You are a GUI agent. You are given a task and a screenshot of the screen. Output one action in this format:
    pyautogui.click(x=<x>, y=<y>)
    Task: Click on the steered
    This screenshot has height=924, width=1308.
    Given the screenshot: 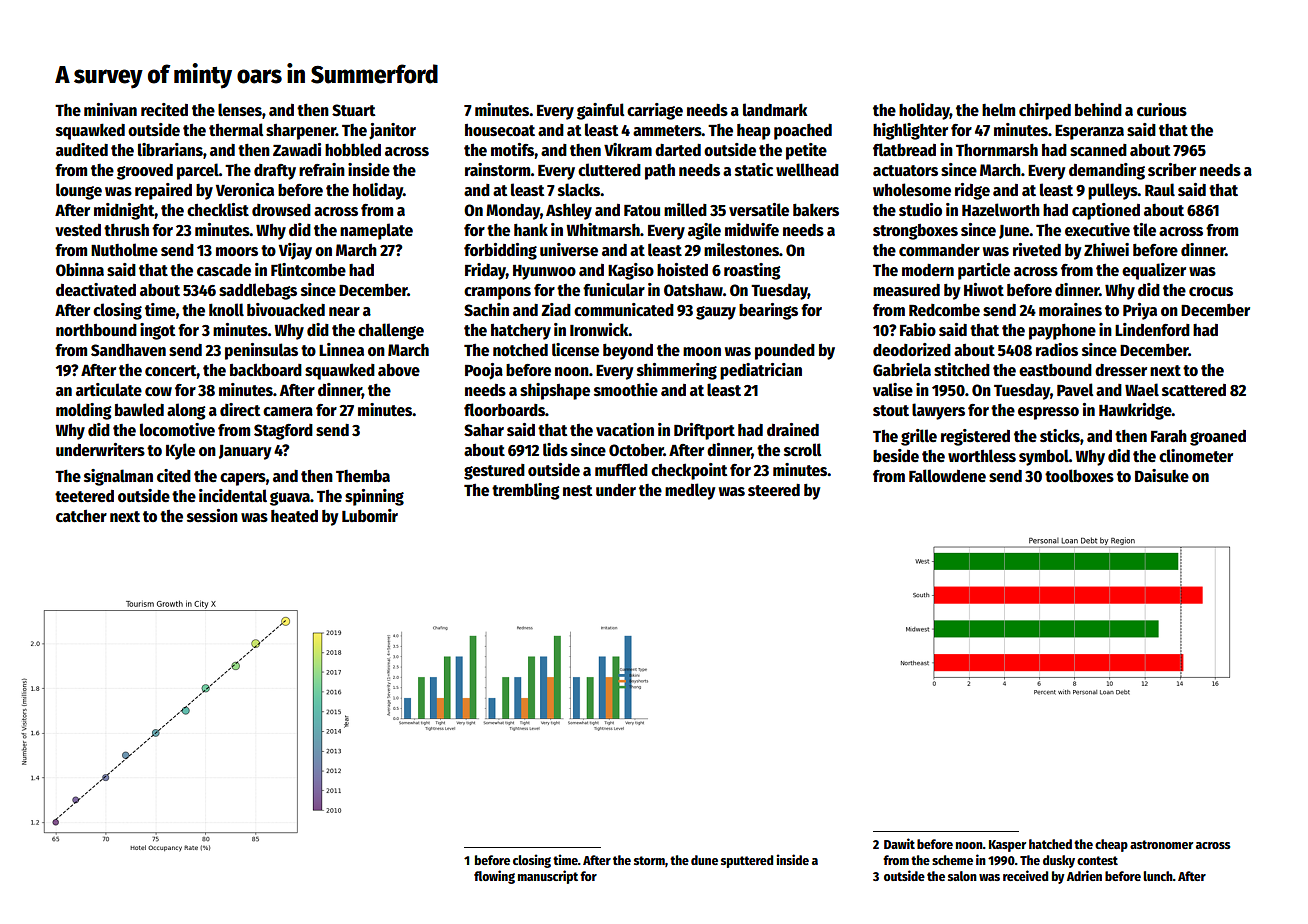 What is the action you would take?
    pyautogui.click(x=774, y=490)
